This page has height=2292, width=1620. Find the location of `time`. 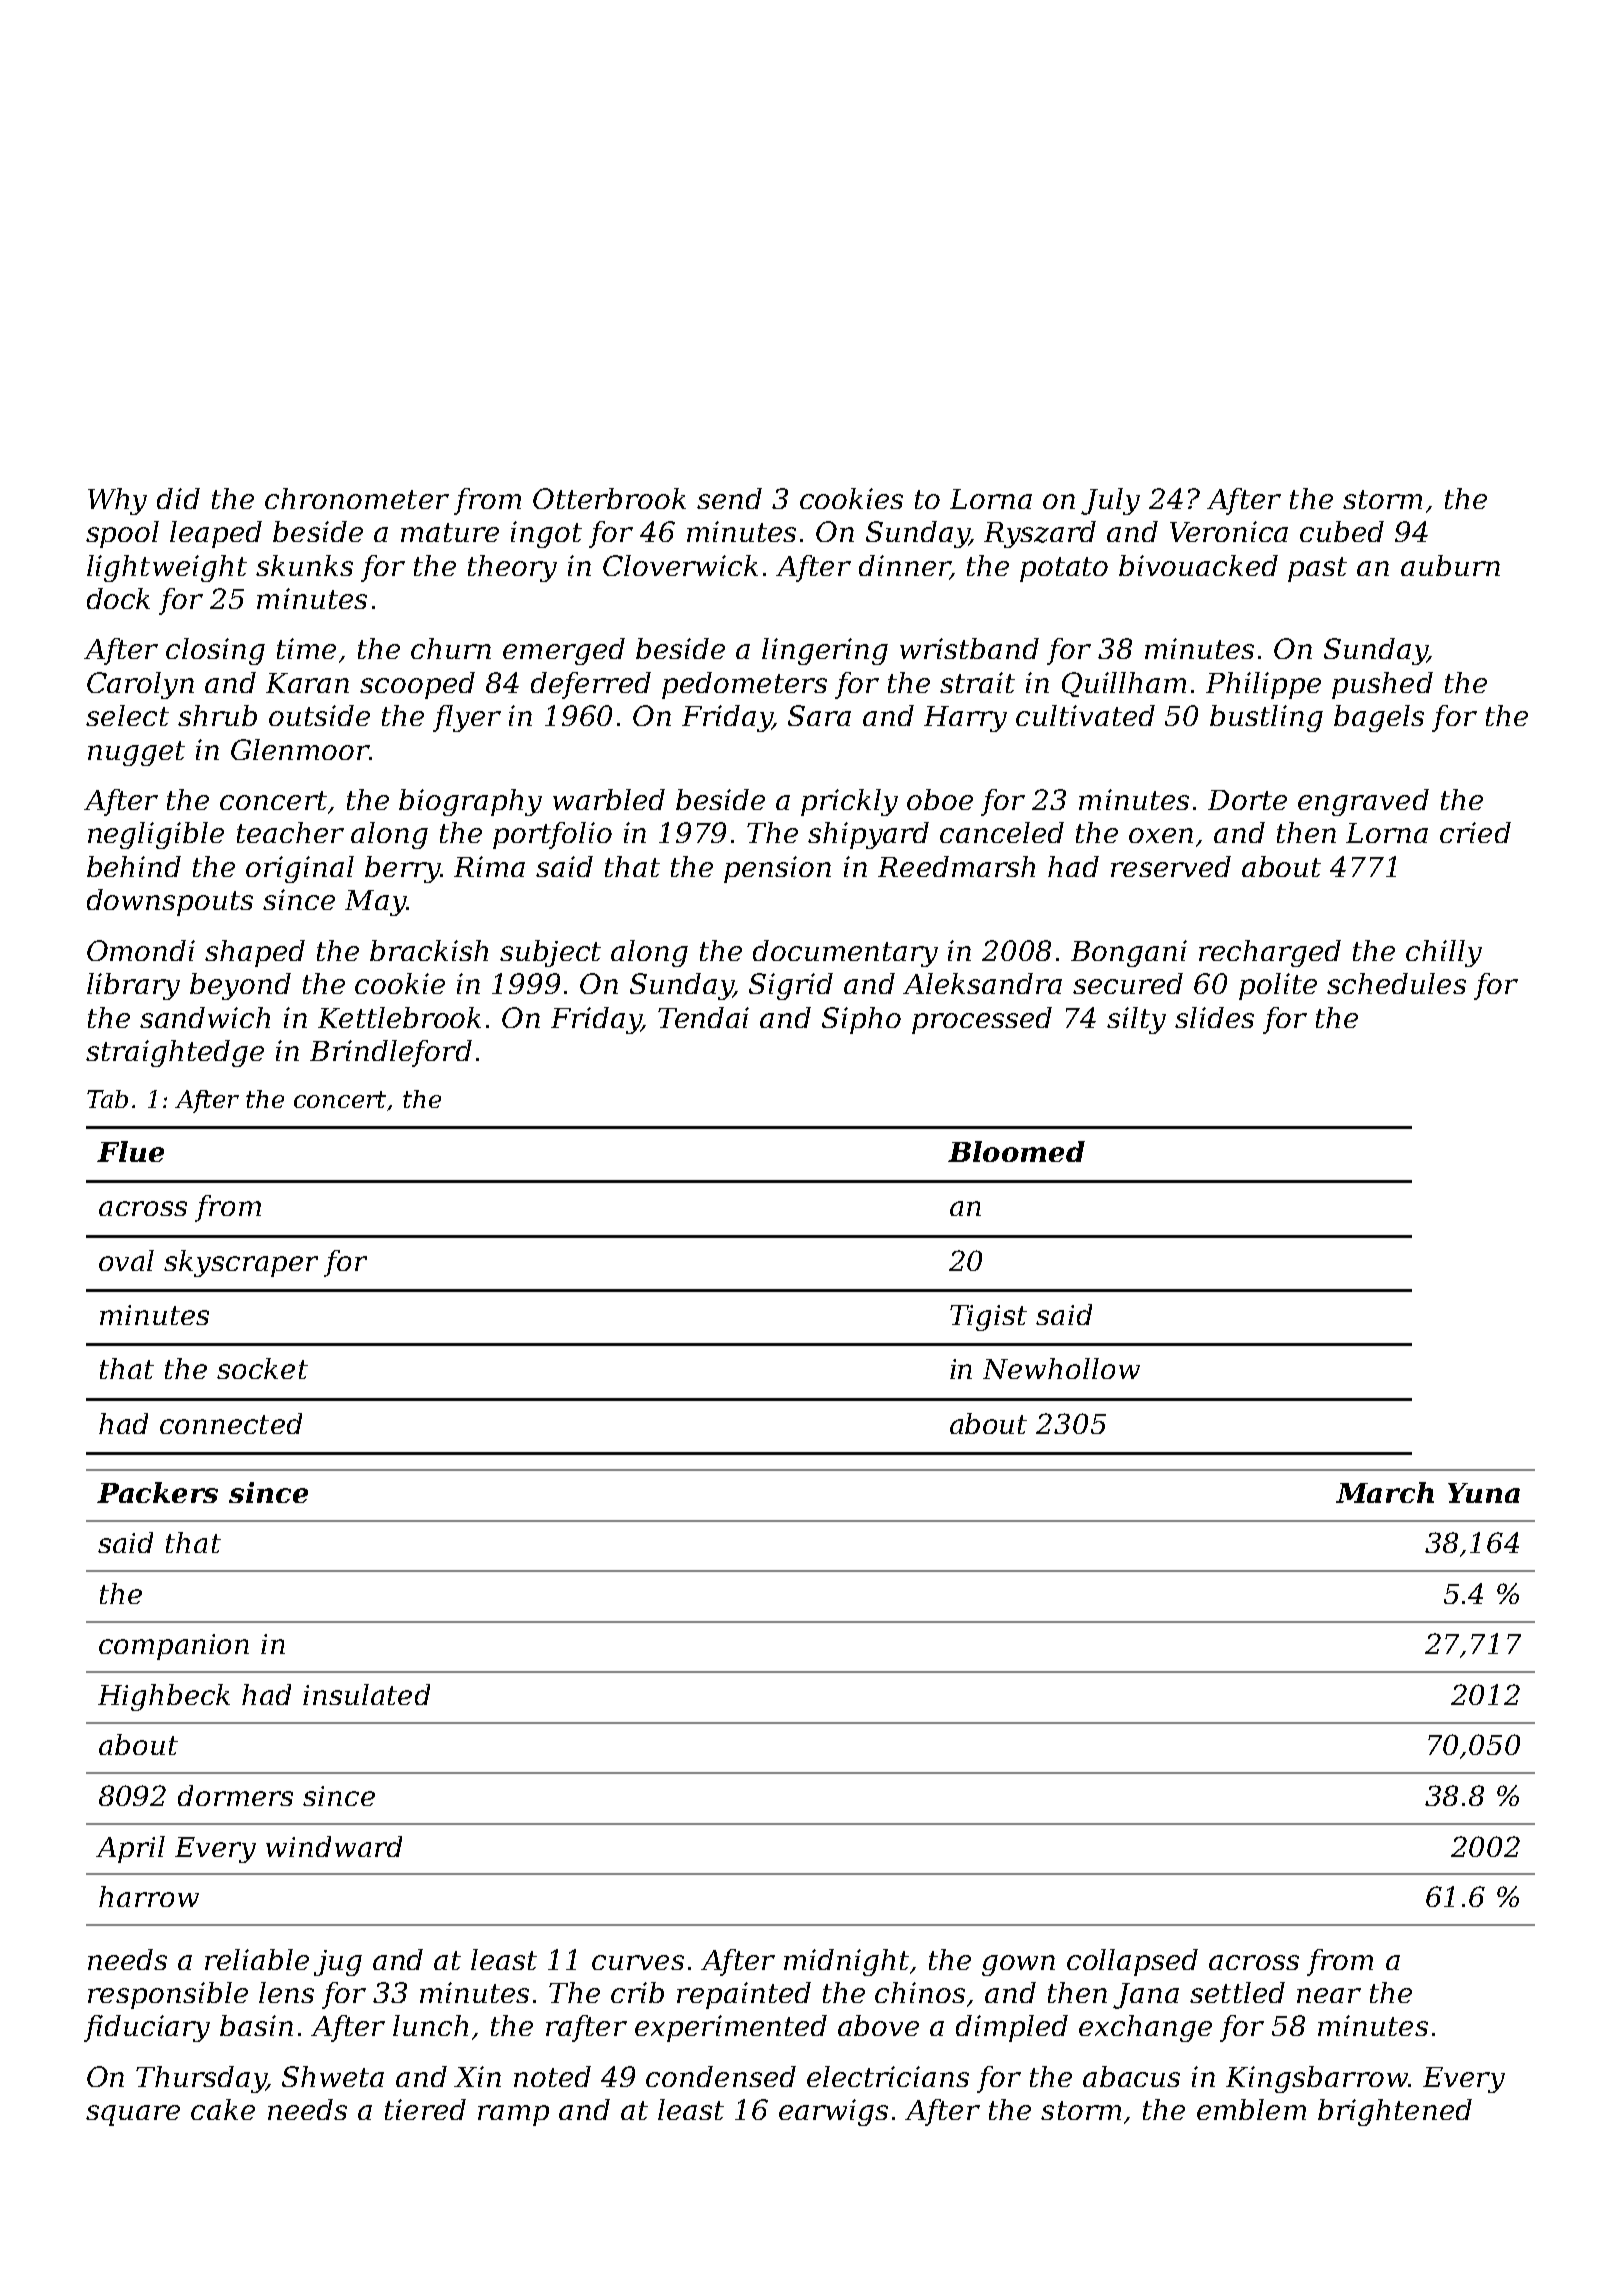

time is located at coordinates (306, 648).
